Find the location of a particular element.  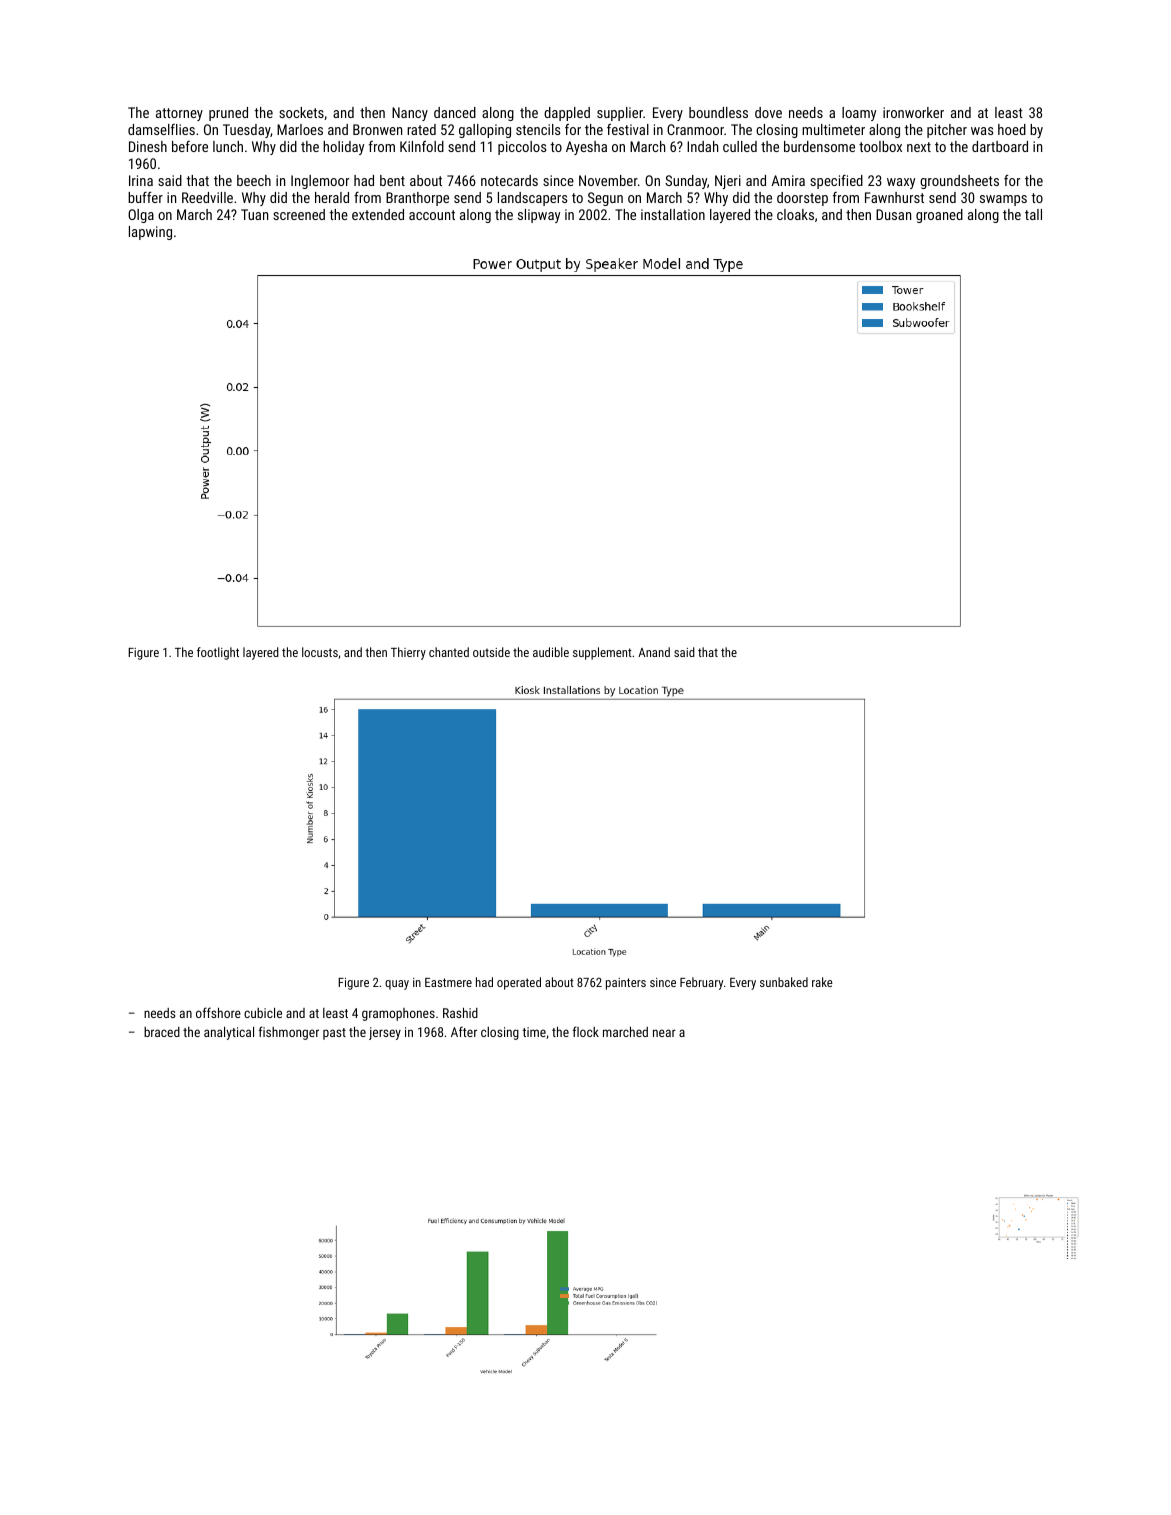

near is located at coordinates (664, 1033).
